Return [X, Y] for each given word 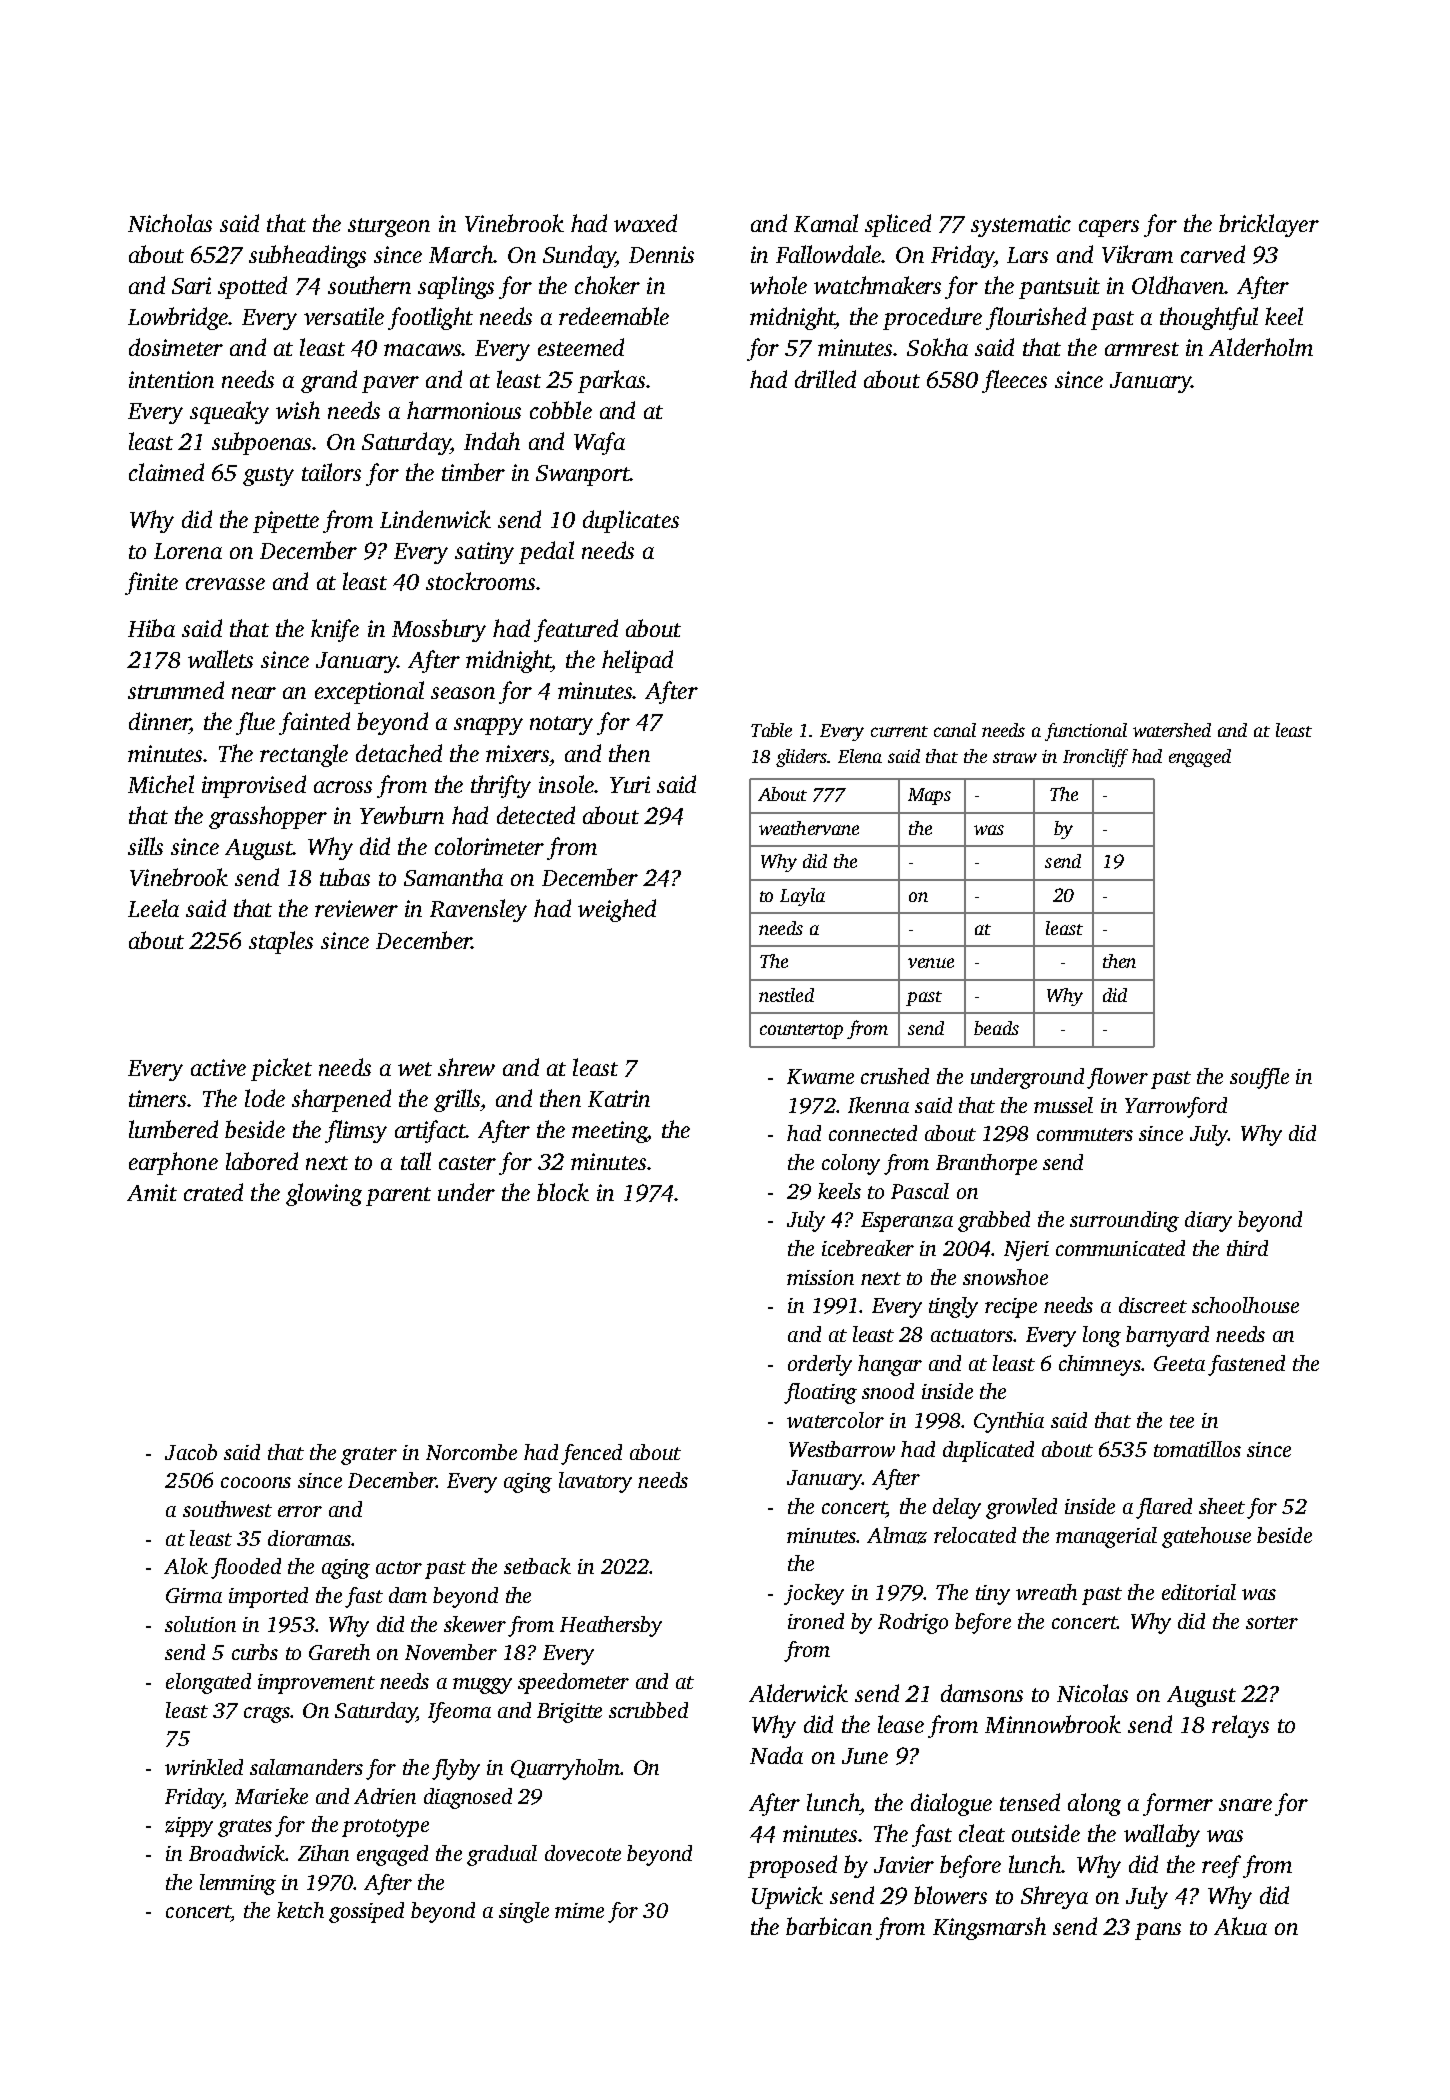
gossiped [366, 1912]
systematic [1021, 226]
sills [145, 846]
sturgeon [389, 227]
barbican [829, 1926]
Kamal [826, 223]
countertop [801, 1031]
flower [1117, 1078]
